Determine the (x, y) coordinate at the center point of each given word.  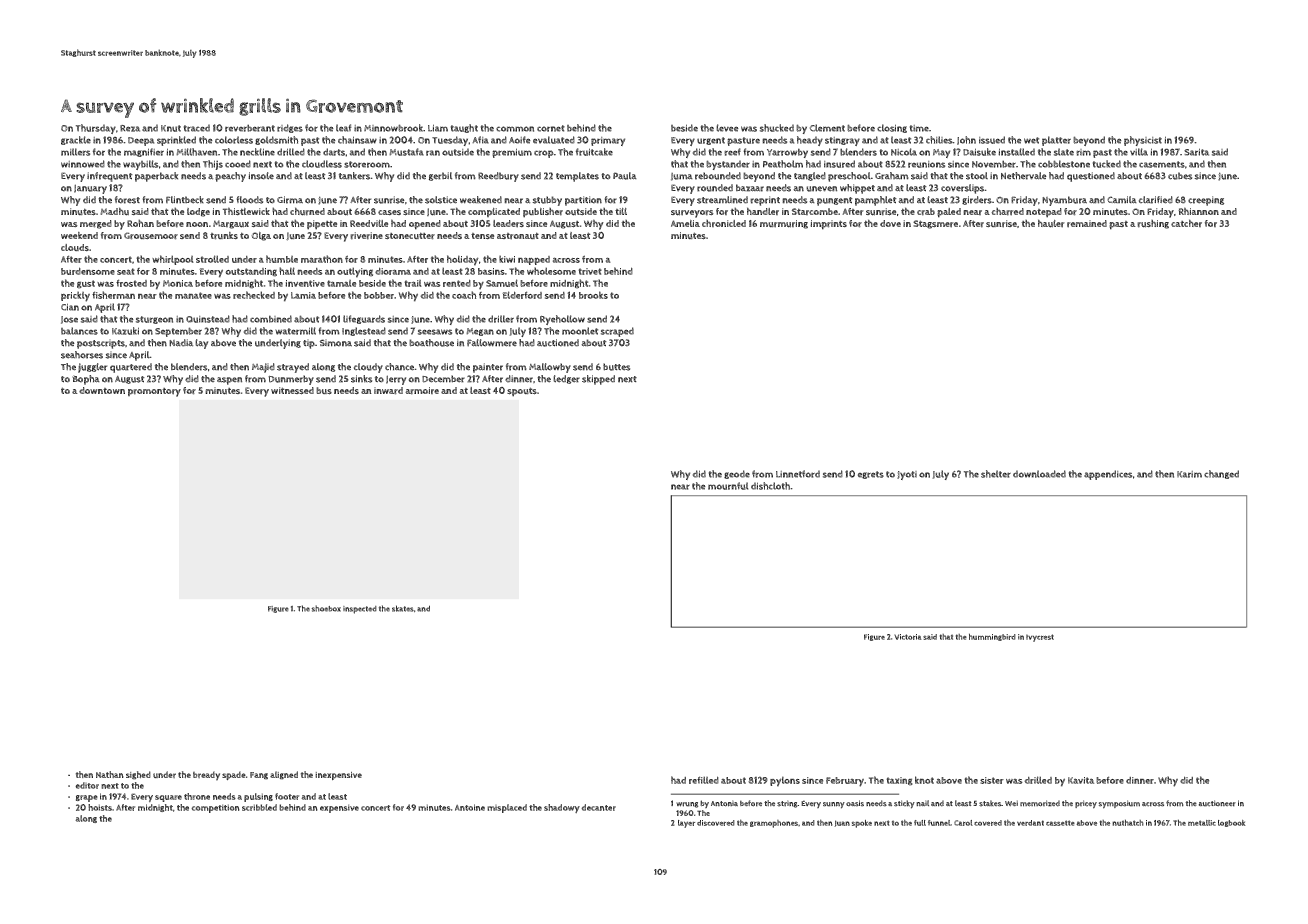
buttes (616, 367)
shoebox (326, 608)
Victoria (908, 637)
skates (403, 608)
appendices (1108, 475)
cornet (551, 128)
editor (87, 785)
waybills (140, 165)
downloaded (1039, 474)
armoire (422, 391)
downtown (102, 390)
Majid (263, 368)
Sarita (1196, 152)
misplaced (507, 808)
